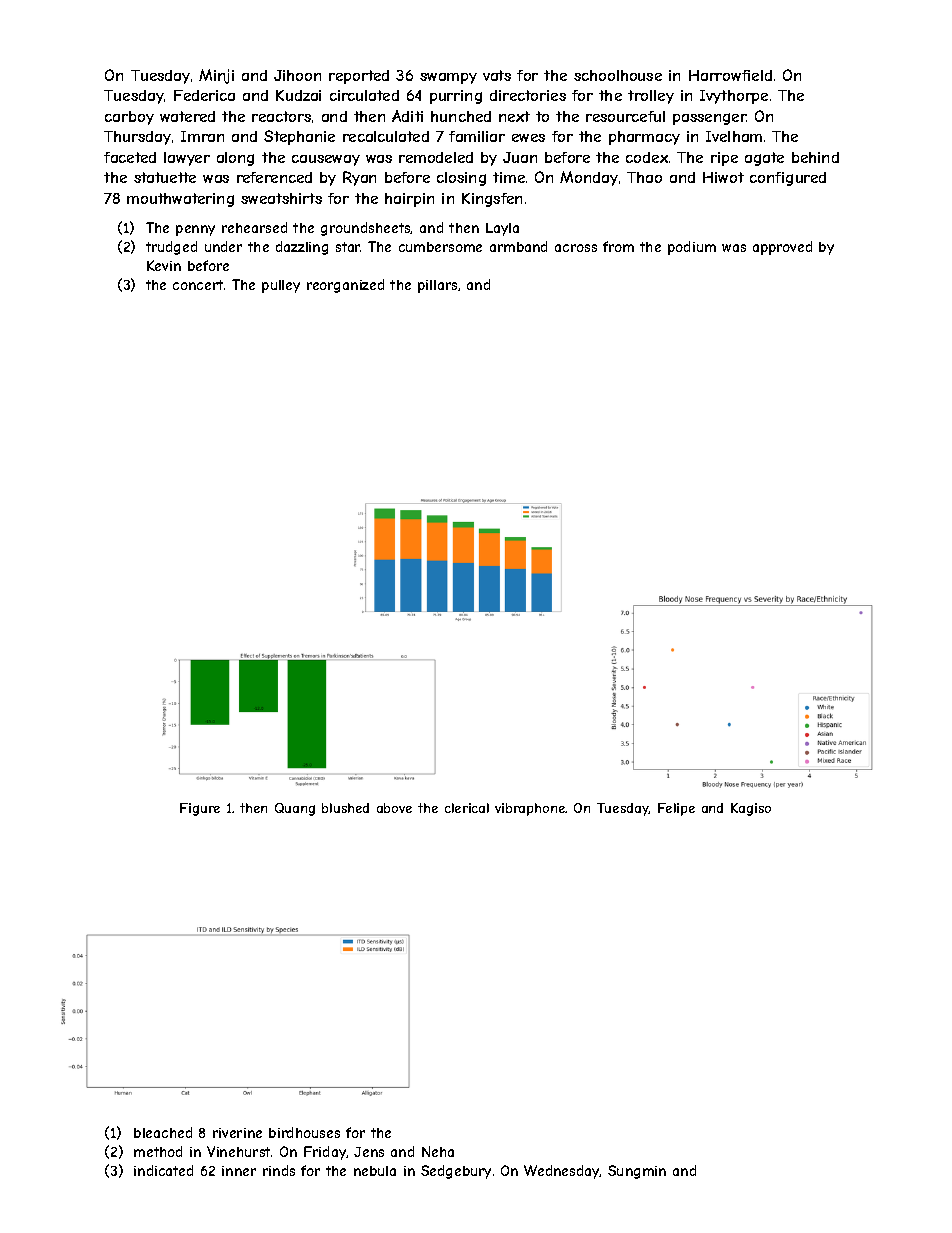 The width and height of the image is (952, 1233). What do you see at coordinates (235, 159) in the image?
I see `along` at bounding box center [235, 159].
